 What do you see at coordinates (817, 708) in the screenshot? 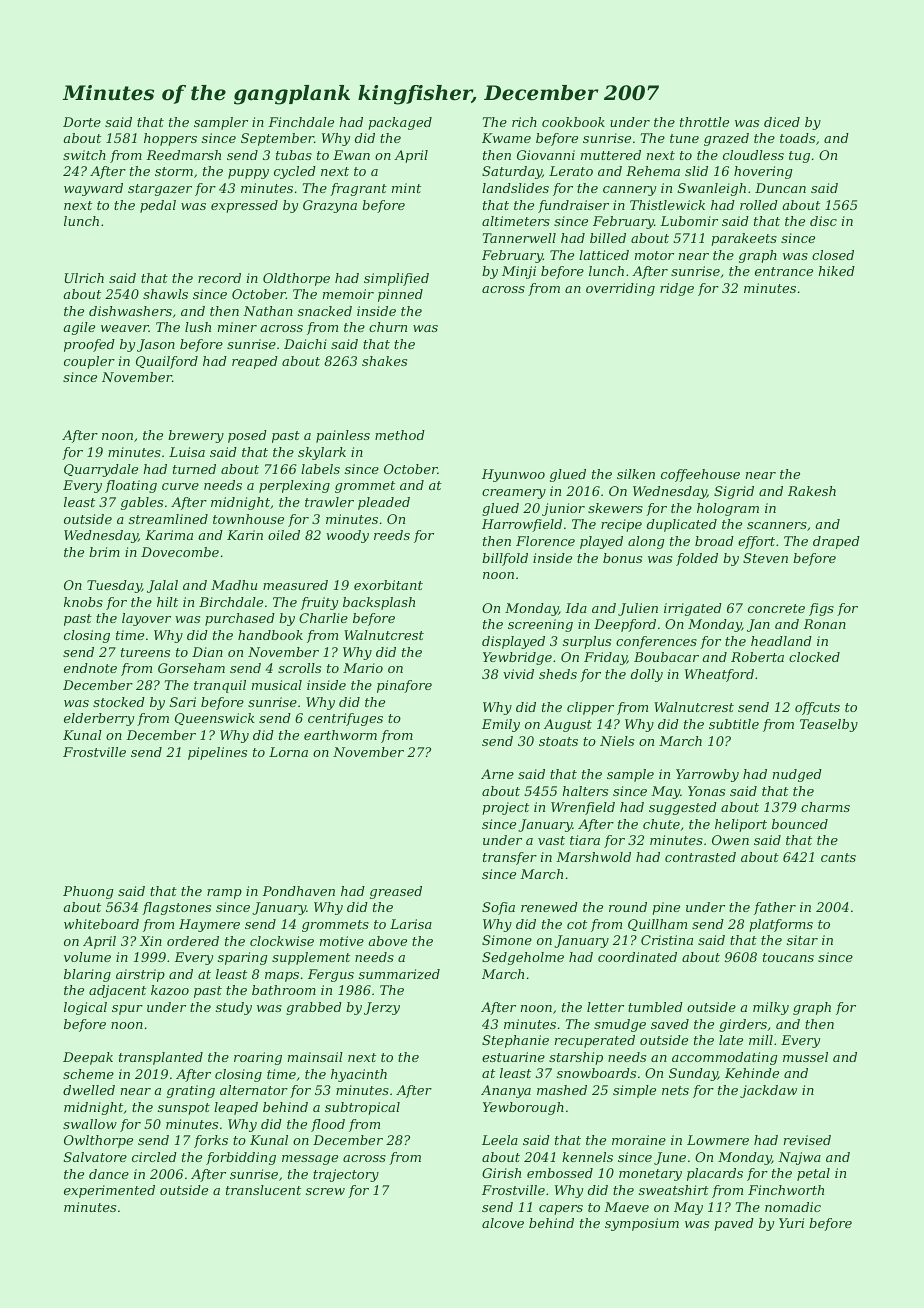
I see `offcuts` at bounding box center [817, 708].
